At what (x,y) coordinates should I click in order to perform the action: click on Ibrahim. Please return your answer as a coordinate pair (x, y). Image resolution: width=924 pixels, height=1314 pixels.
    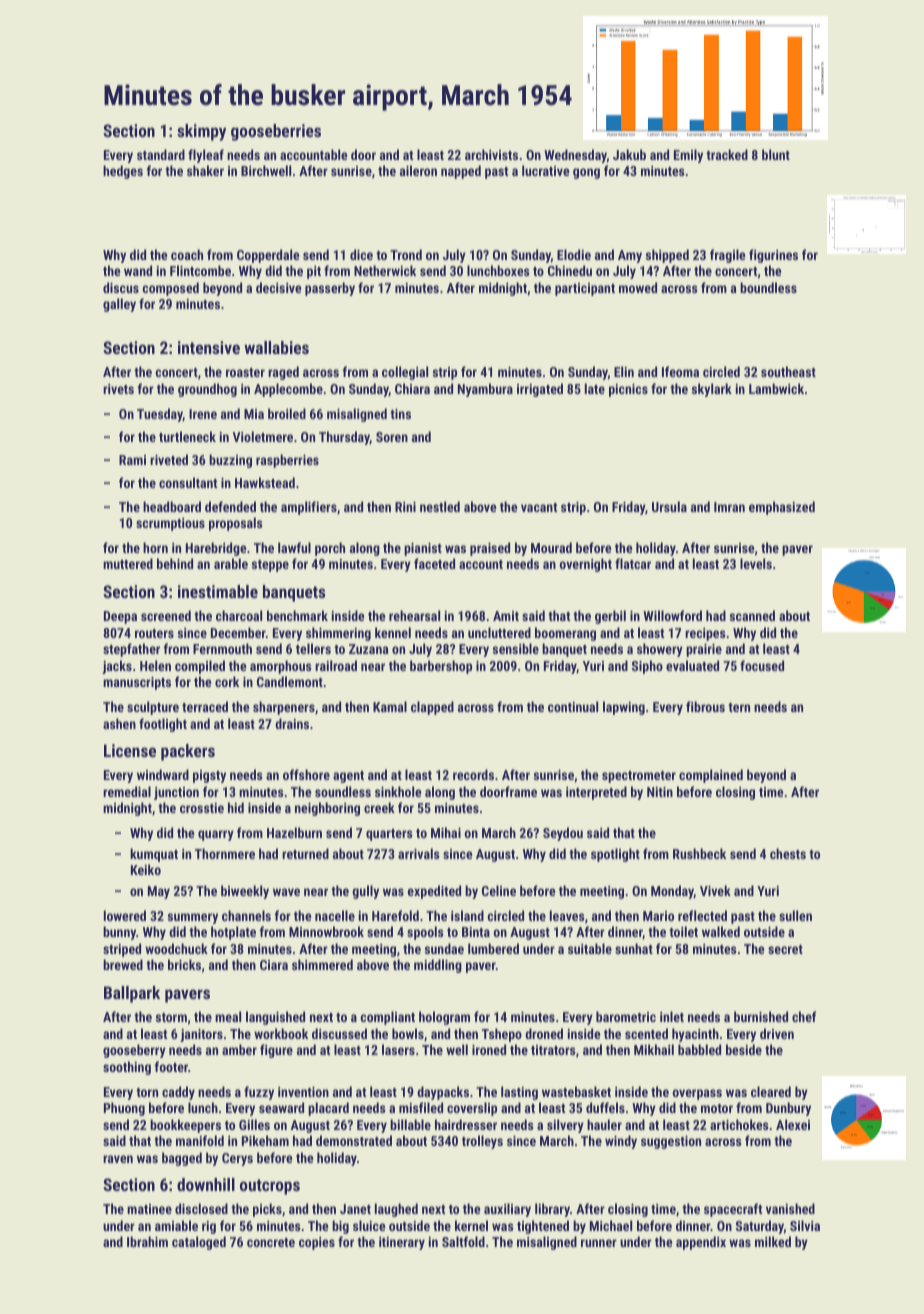
    Looking at the image, I should click on (147, 1241).
